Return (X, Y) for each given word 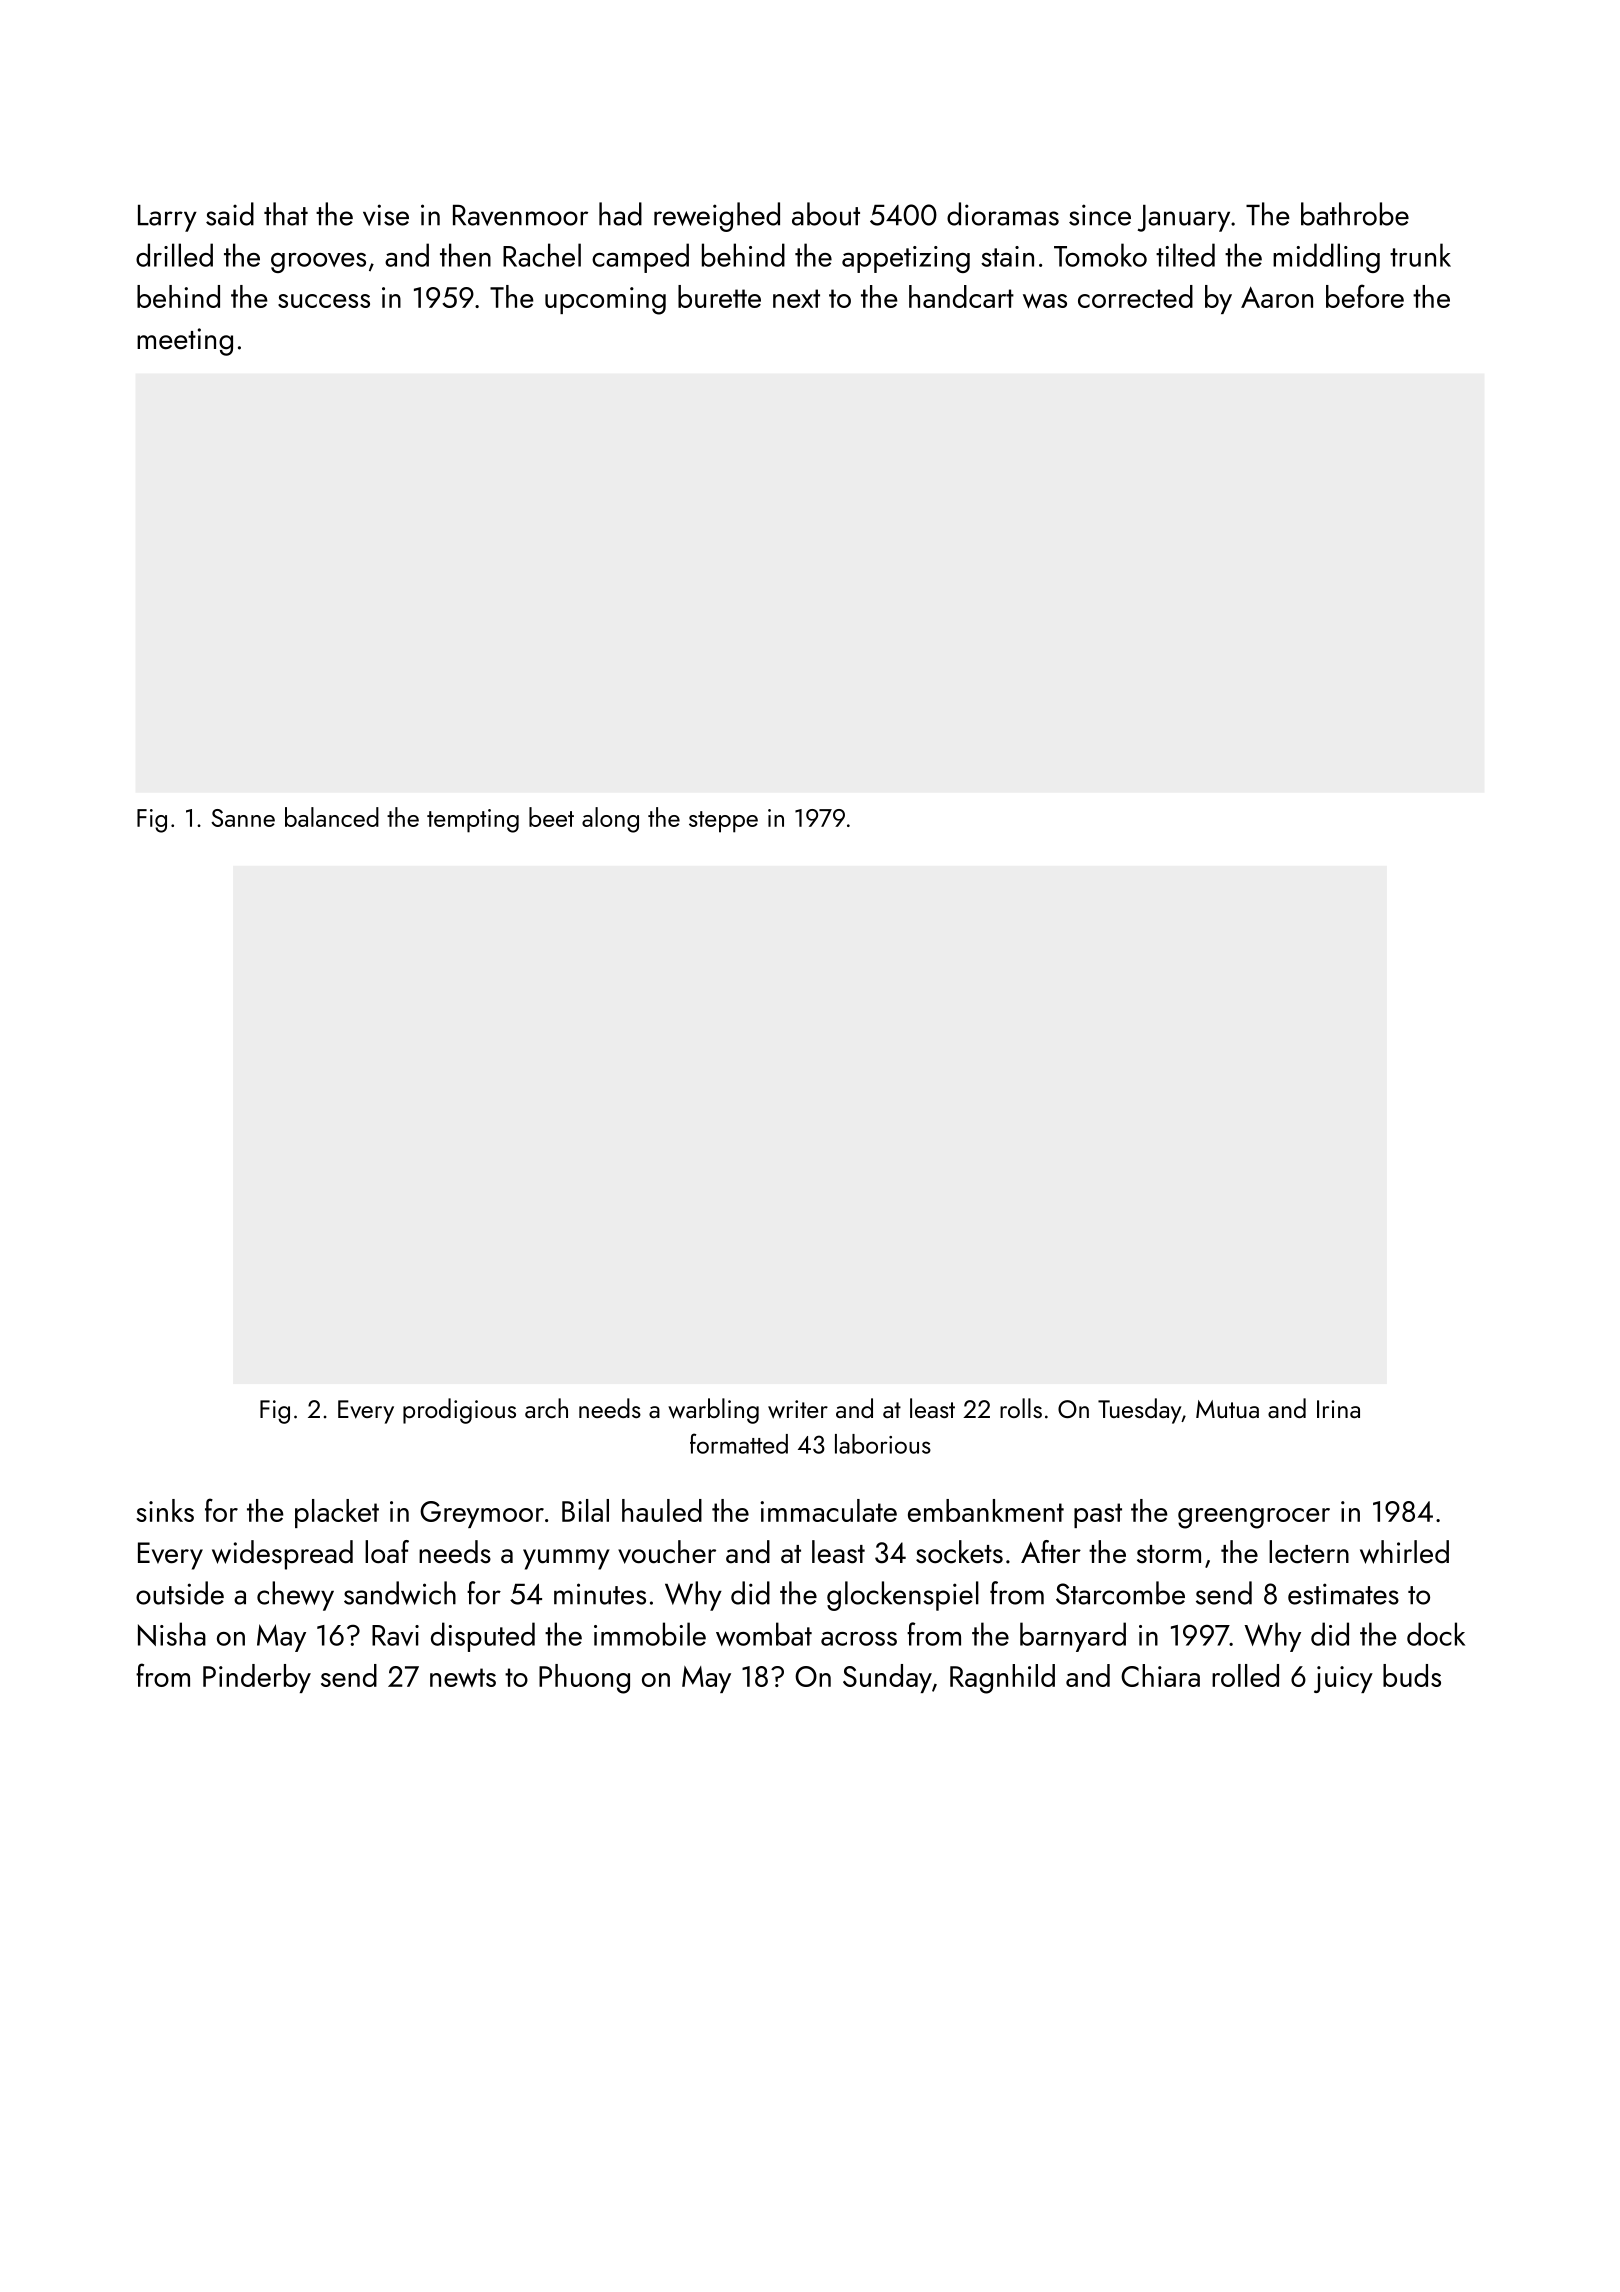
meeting (185, 342)
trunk (1420, 255)
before (1365, 296)
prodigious (459, 1411)
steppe (723, 822)
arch (546, 1408)
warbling (713, 1411)
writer (798, 1409)
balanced (332, 817)
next (796, 298)
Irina (1338, 1409)
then (465, 255)
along (610, 820)
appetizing (906, 259)
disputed (483, 1637)
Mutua (1227, 1409)
